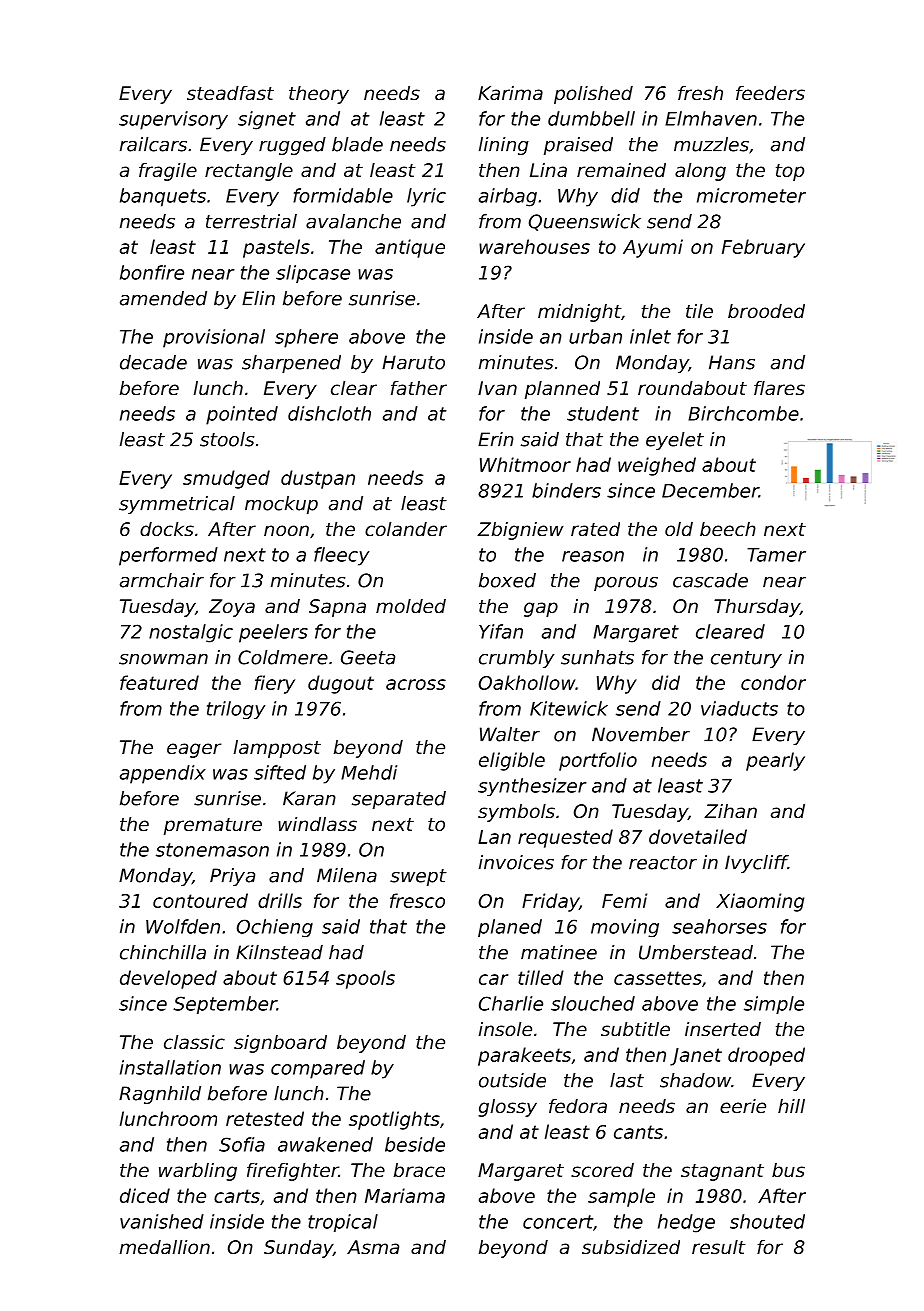 This page has width=924, height=1311. What do you see at coordinates (292, 146) in the page?
I see `rugged` at bounding box center [292, 146].
